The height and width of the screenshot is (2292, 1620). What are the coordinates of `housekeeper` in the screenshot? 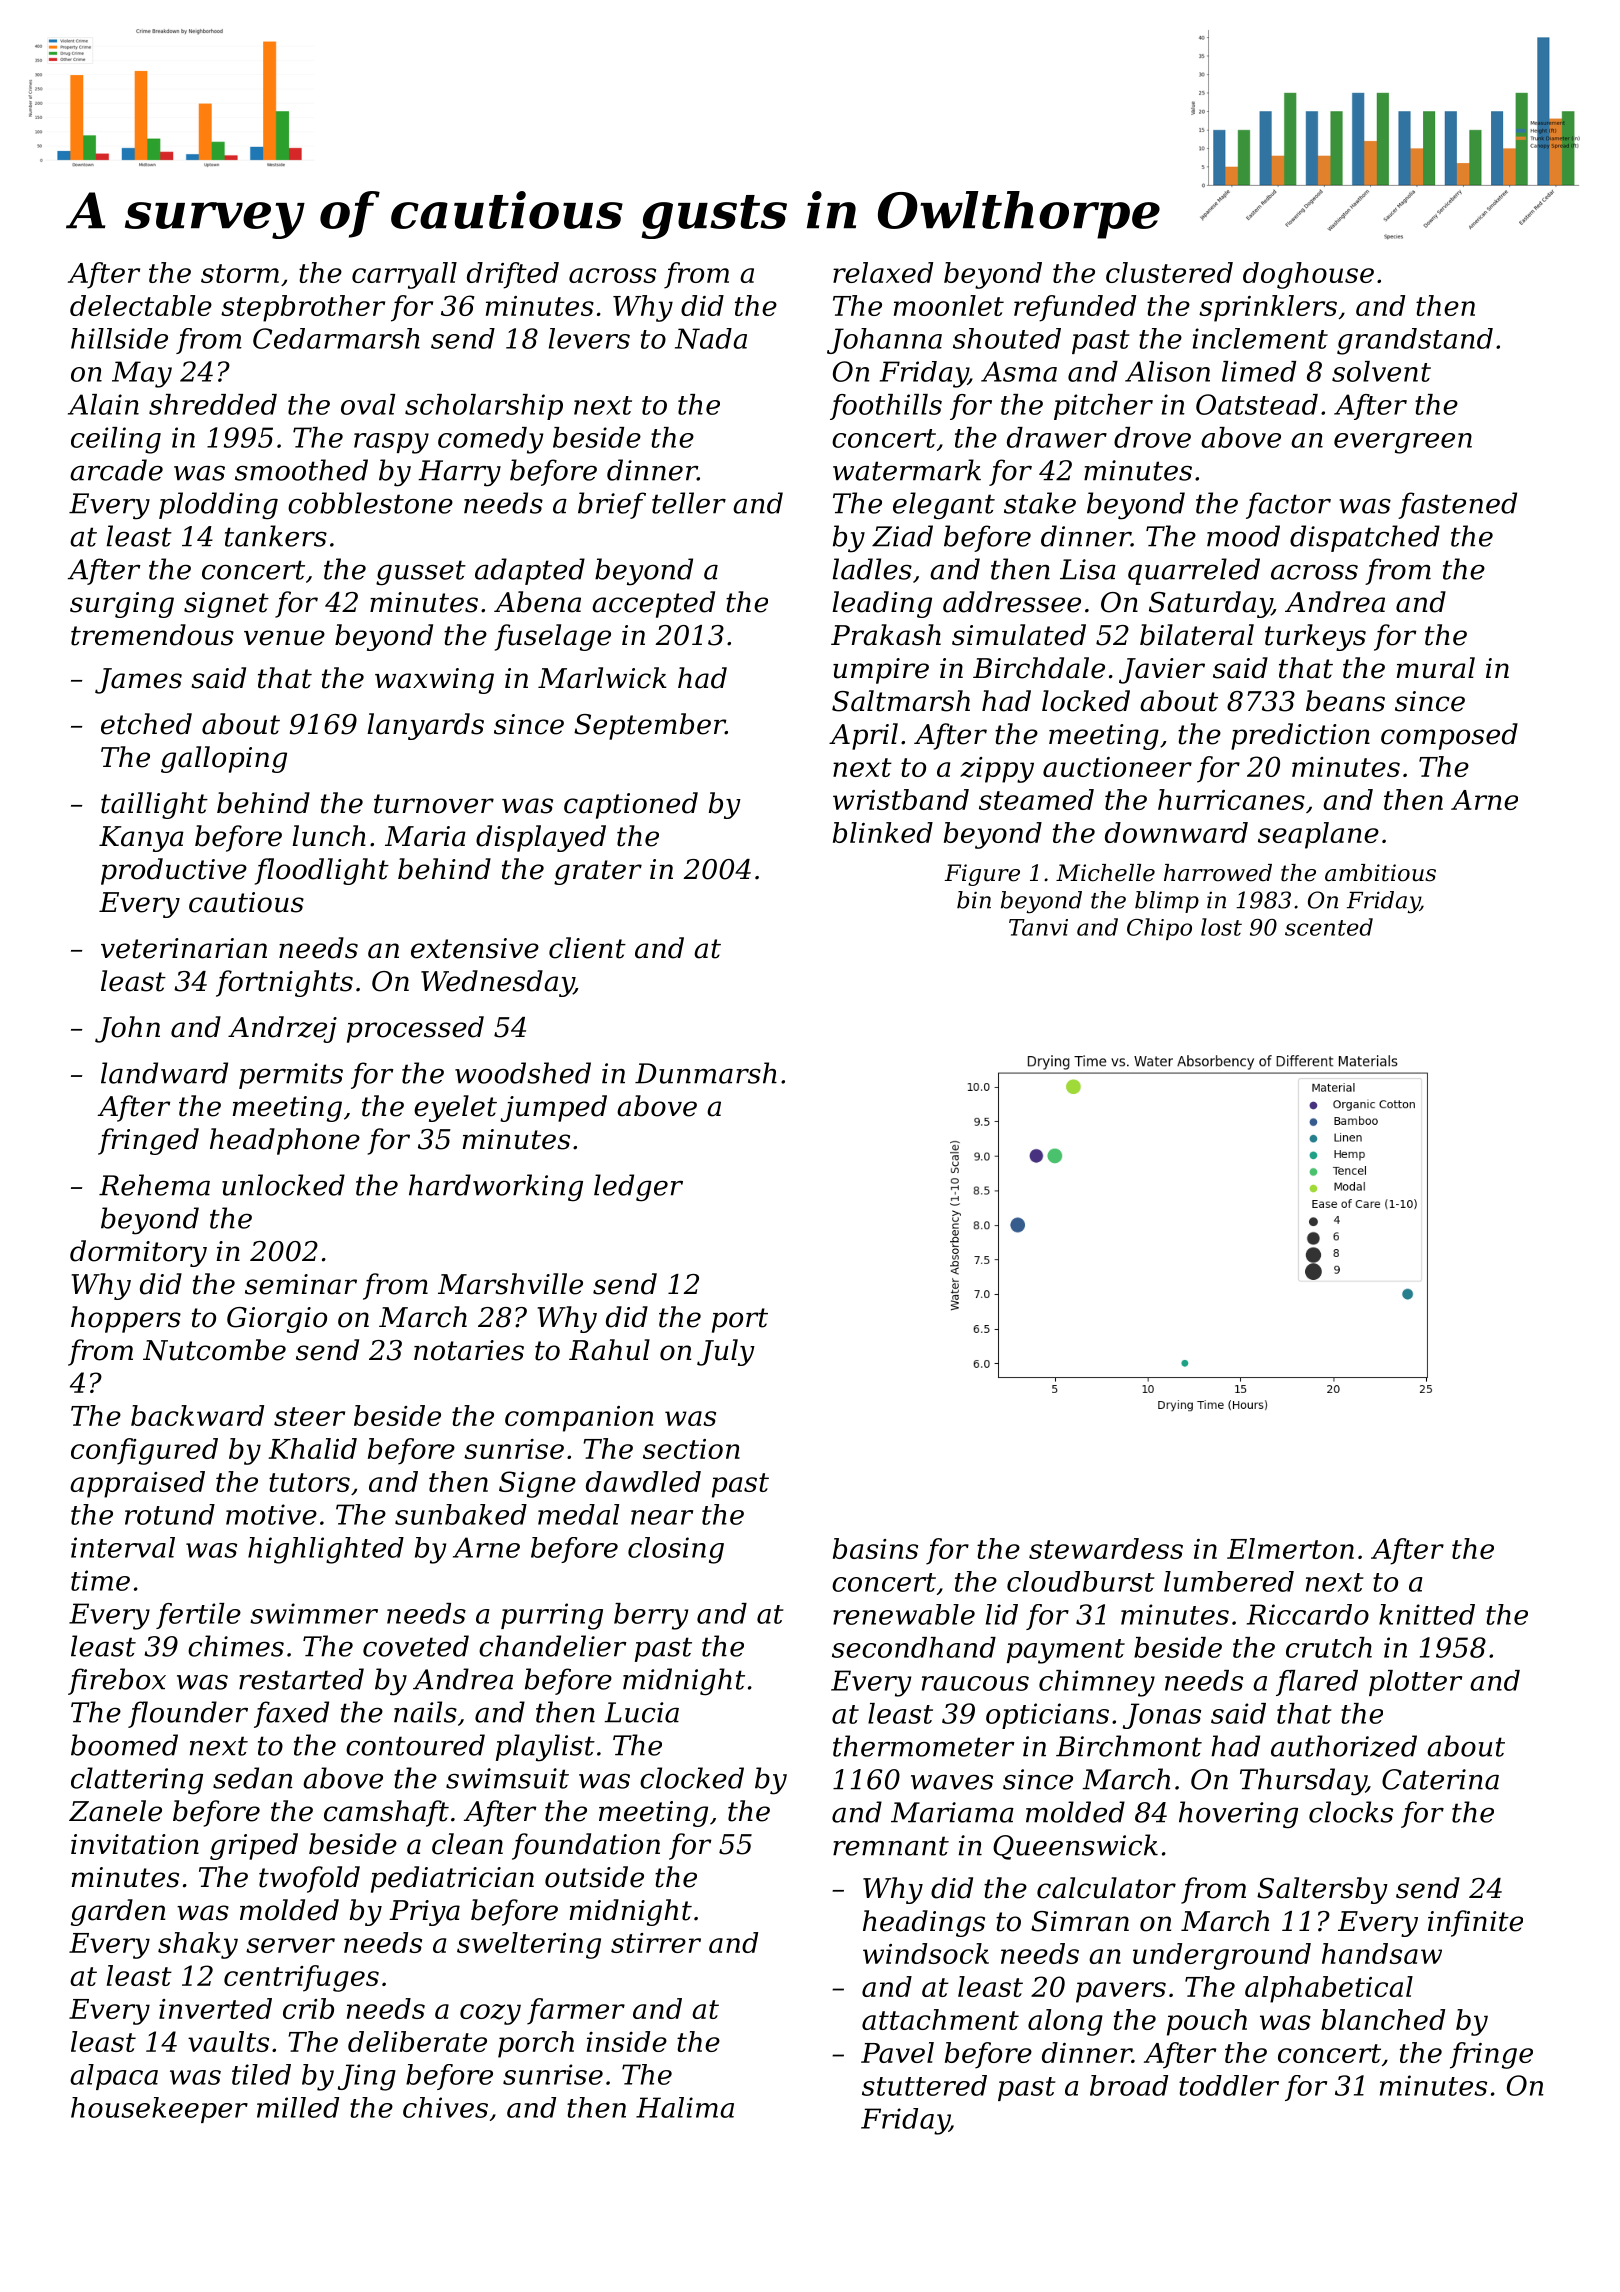 It's located at (159, 2110).
